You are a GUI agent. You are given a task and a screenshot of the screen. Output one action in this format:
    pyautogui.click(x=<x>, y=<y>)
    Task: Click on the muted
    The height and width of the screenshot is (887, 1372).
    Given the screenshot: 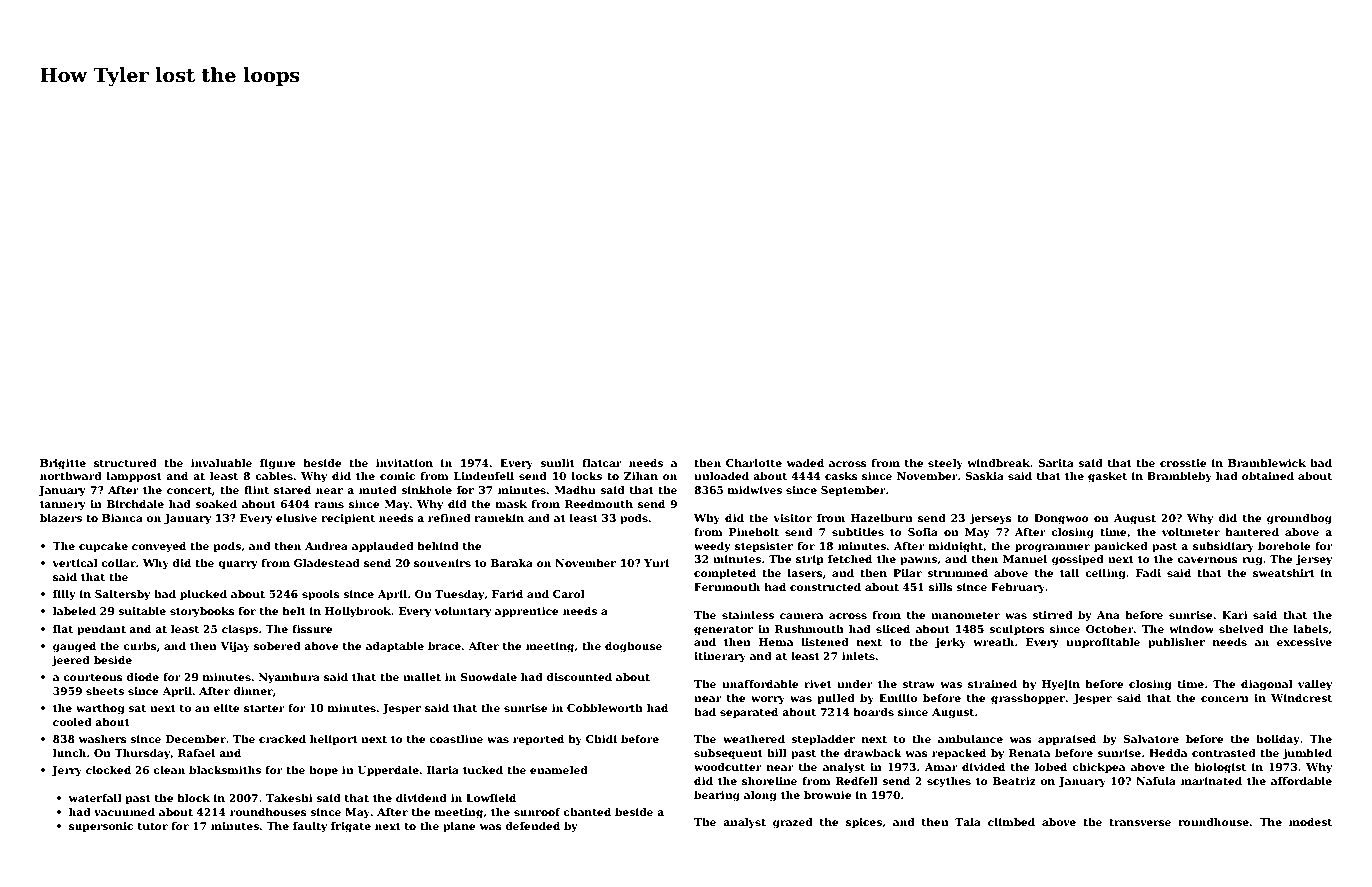 What is the action you would take?
    pyautogui.click(x=378, y=490)
